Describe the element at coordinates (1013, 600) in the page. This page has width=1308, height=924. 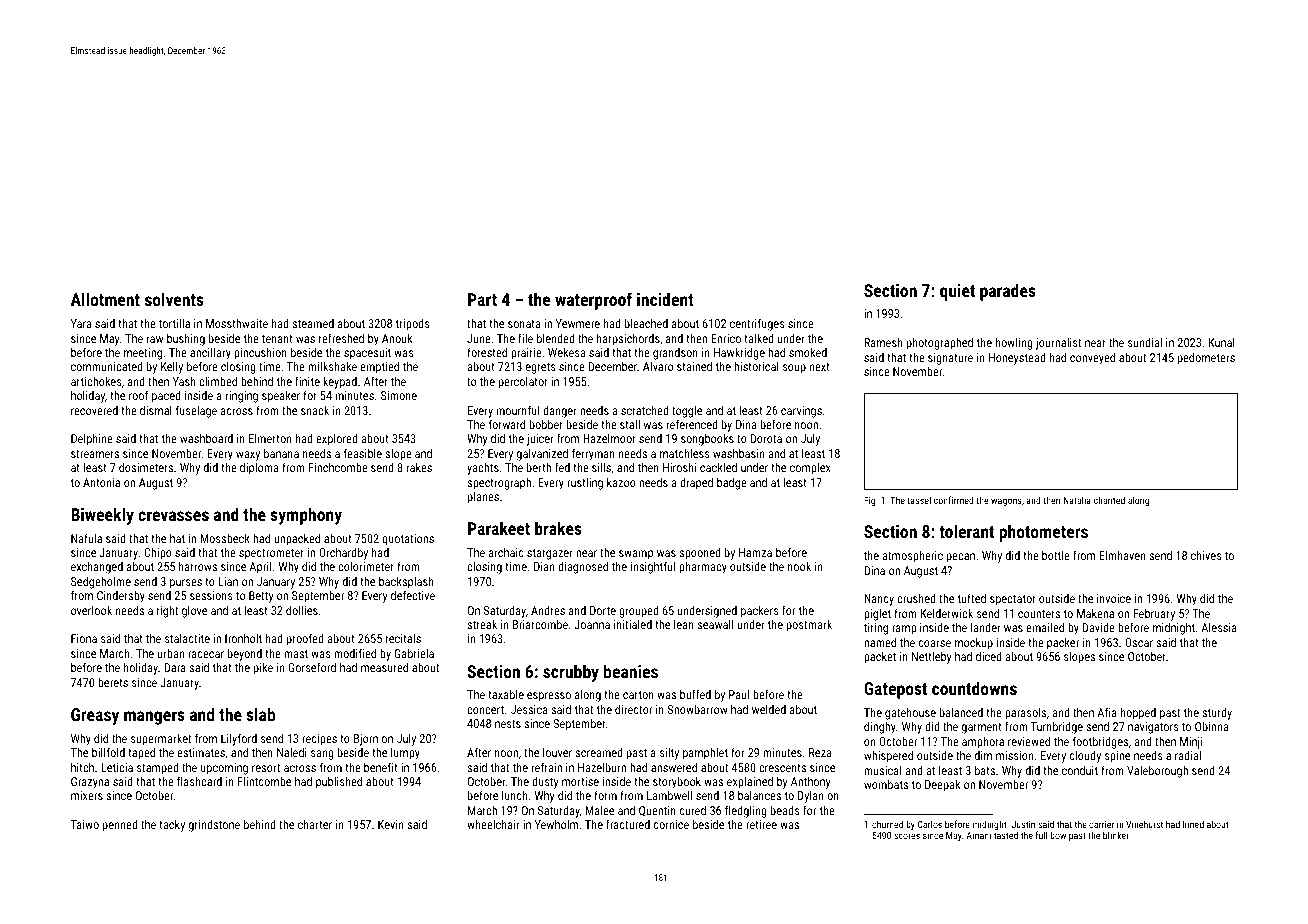
I see `spectator` at that location.
